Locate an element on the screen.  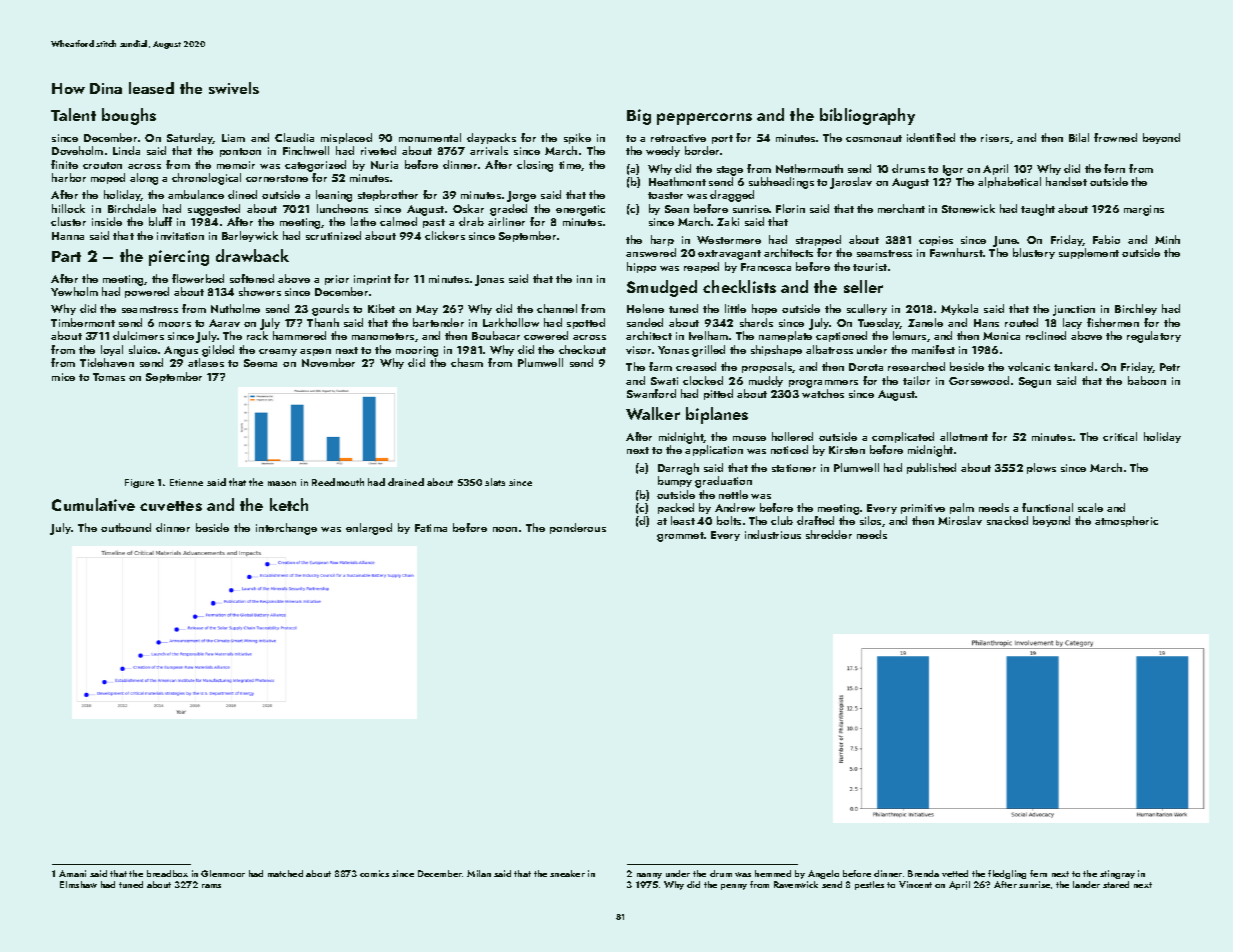
Elmshaw is located at coordinates (78, 884).
